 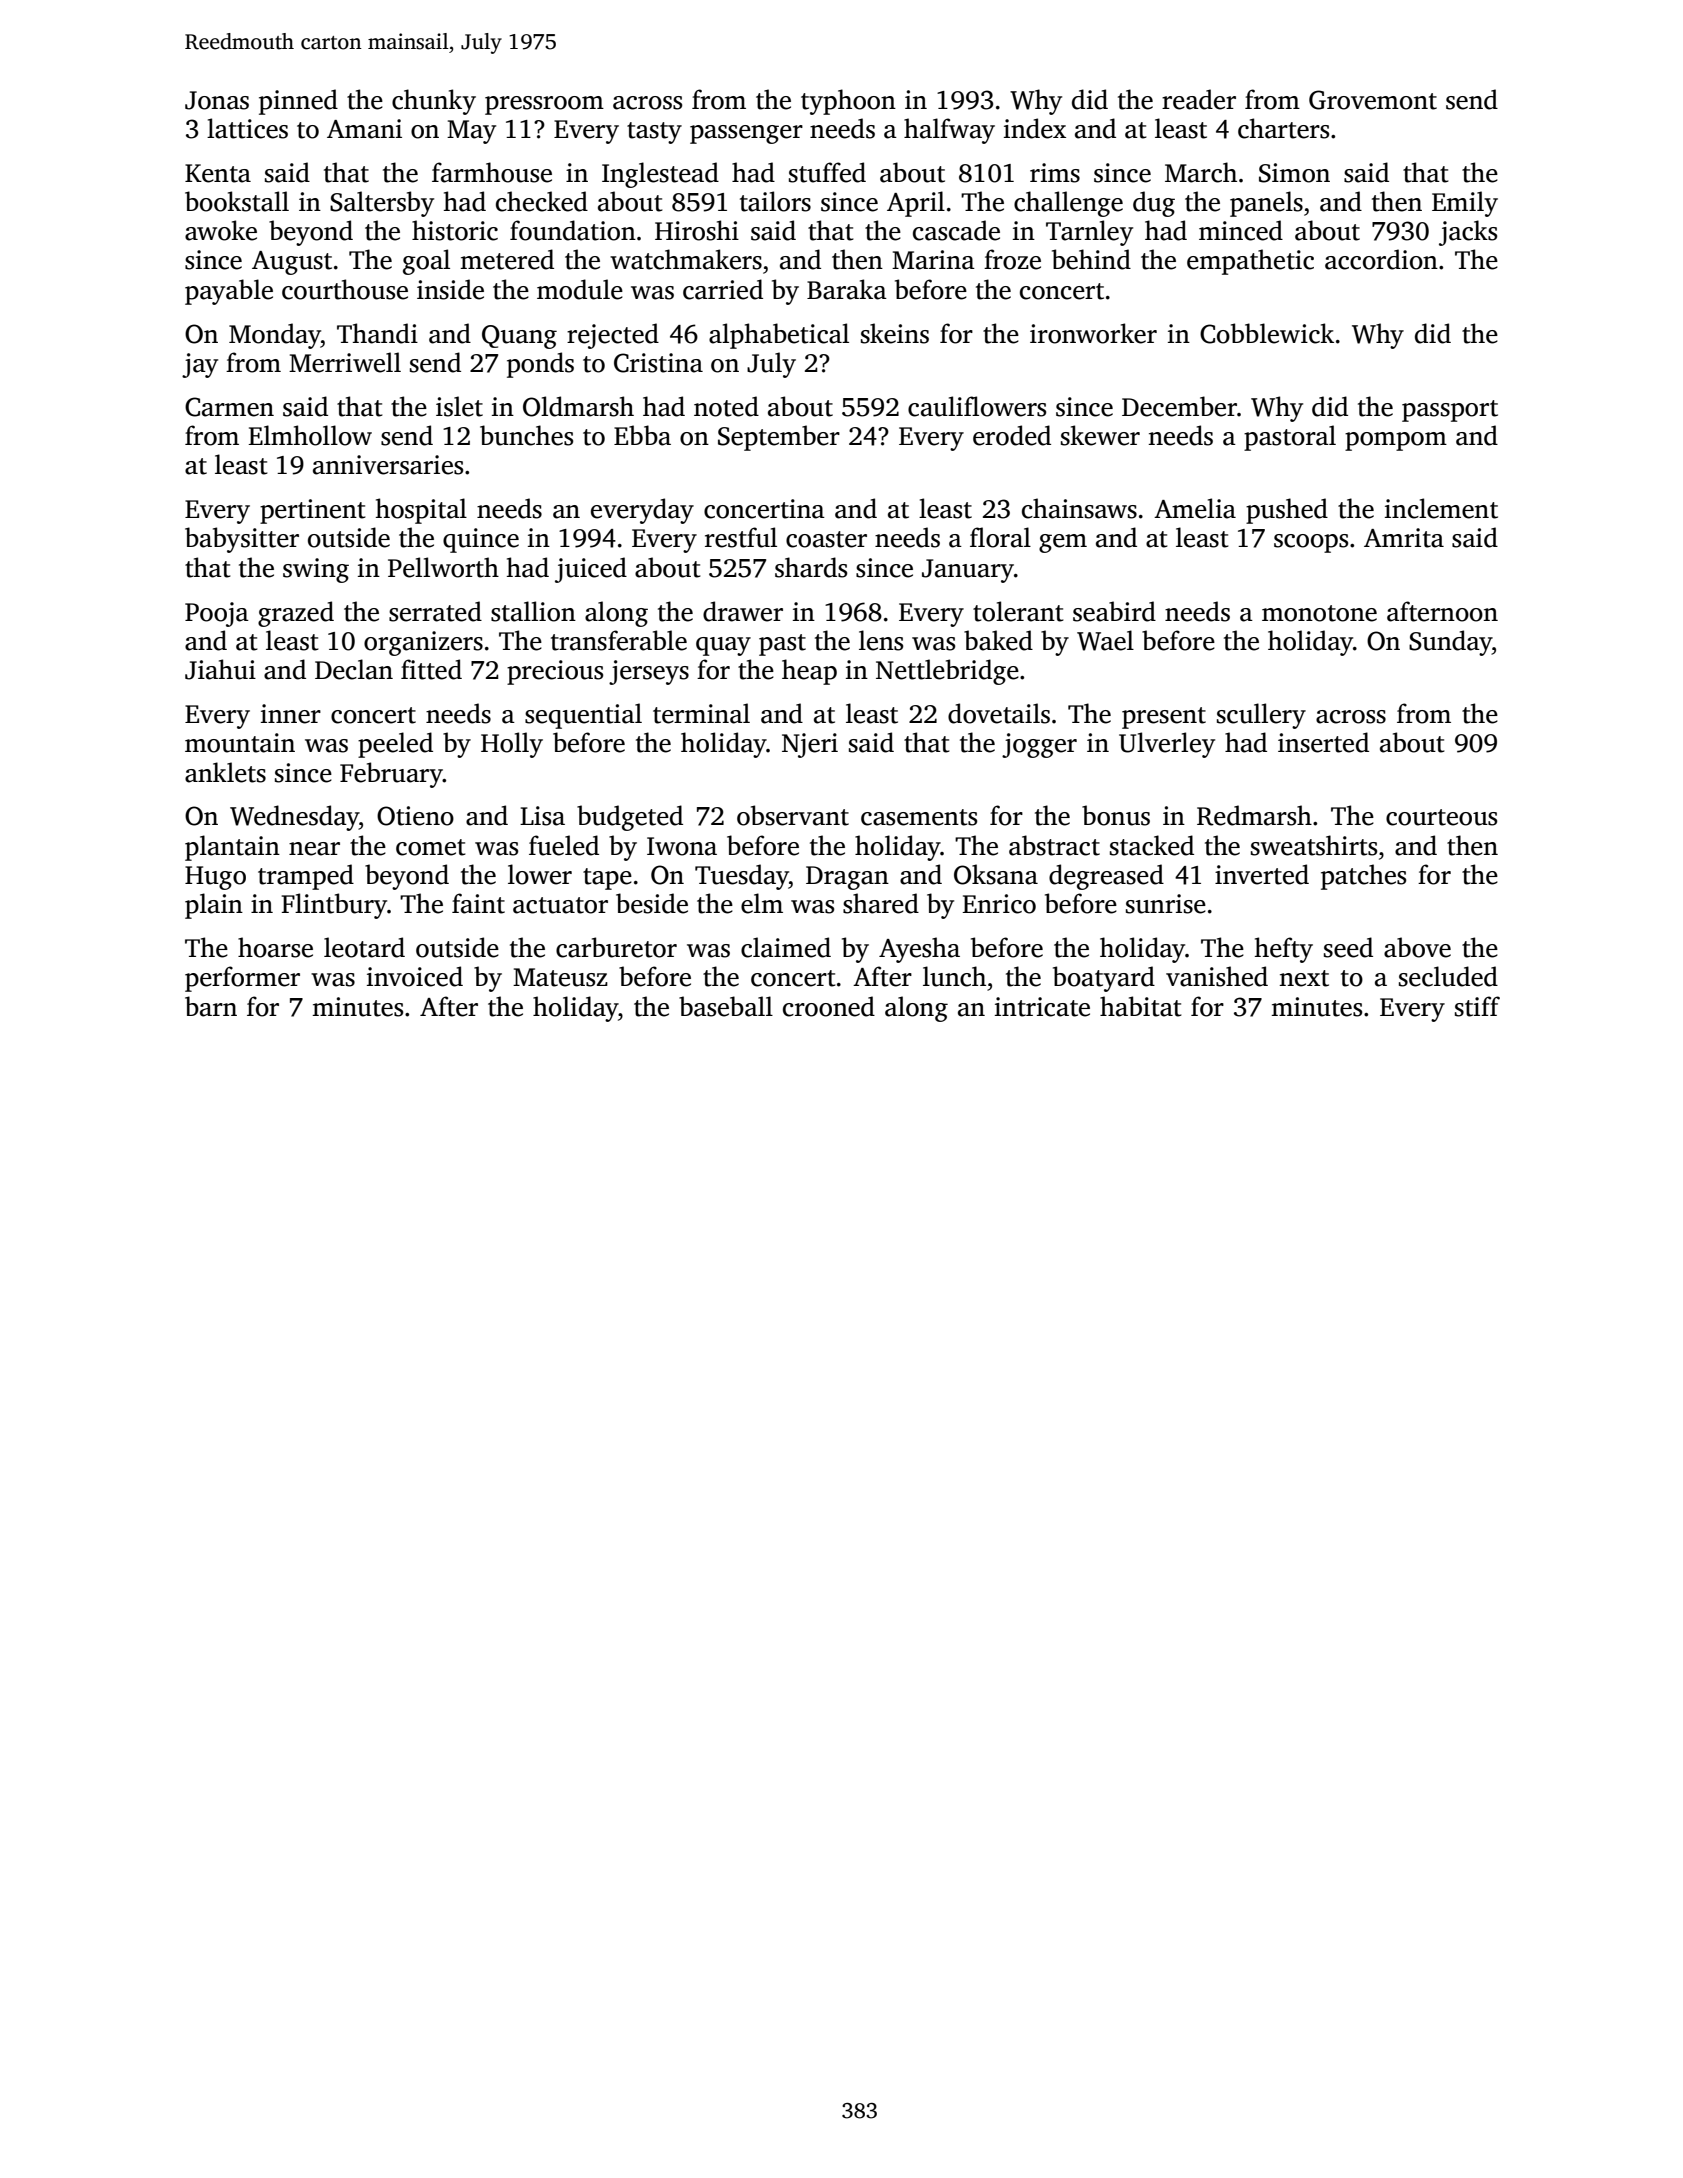 What do you see at coordinates (316, 570) in the image?
I see `swing` at bounding box center [316, 570].
